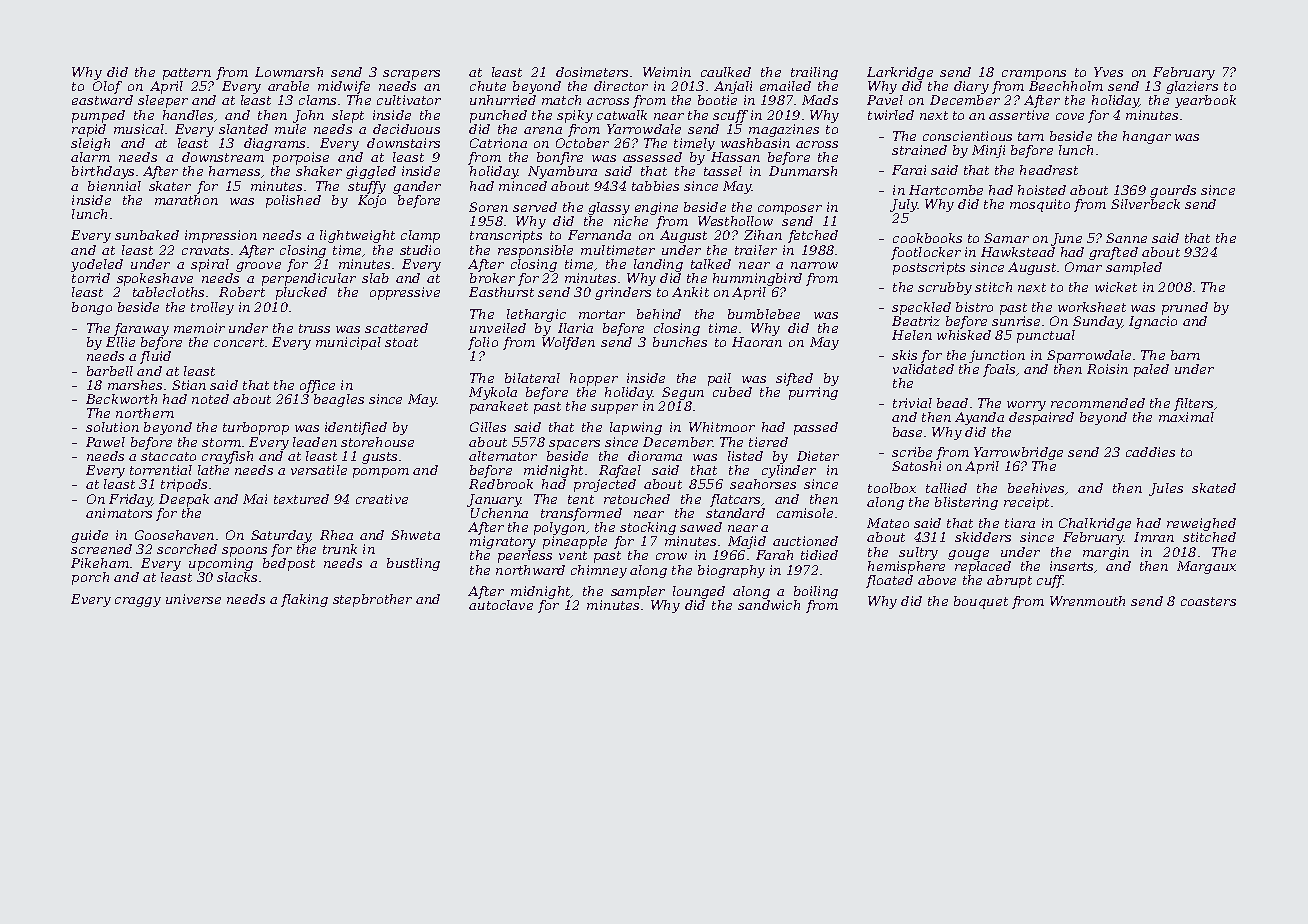  Describe the element at coordinates (814, 73) in the document. I see `trailing` at that location.
